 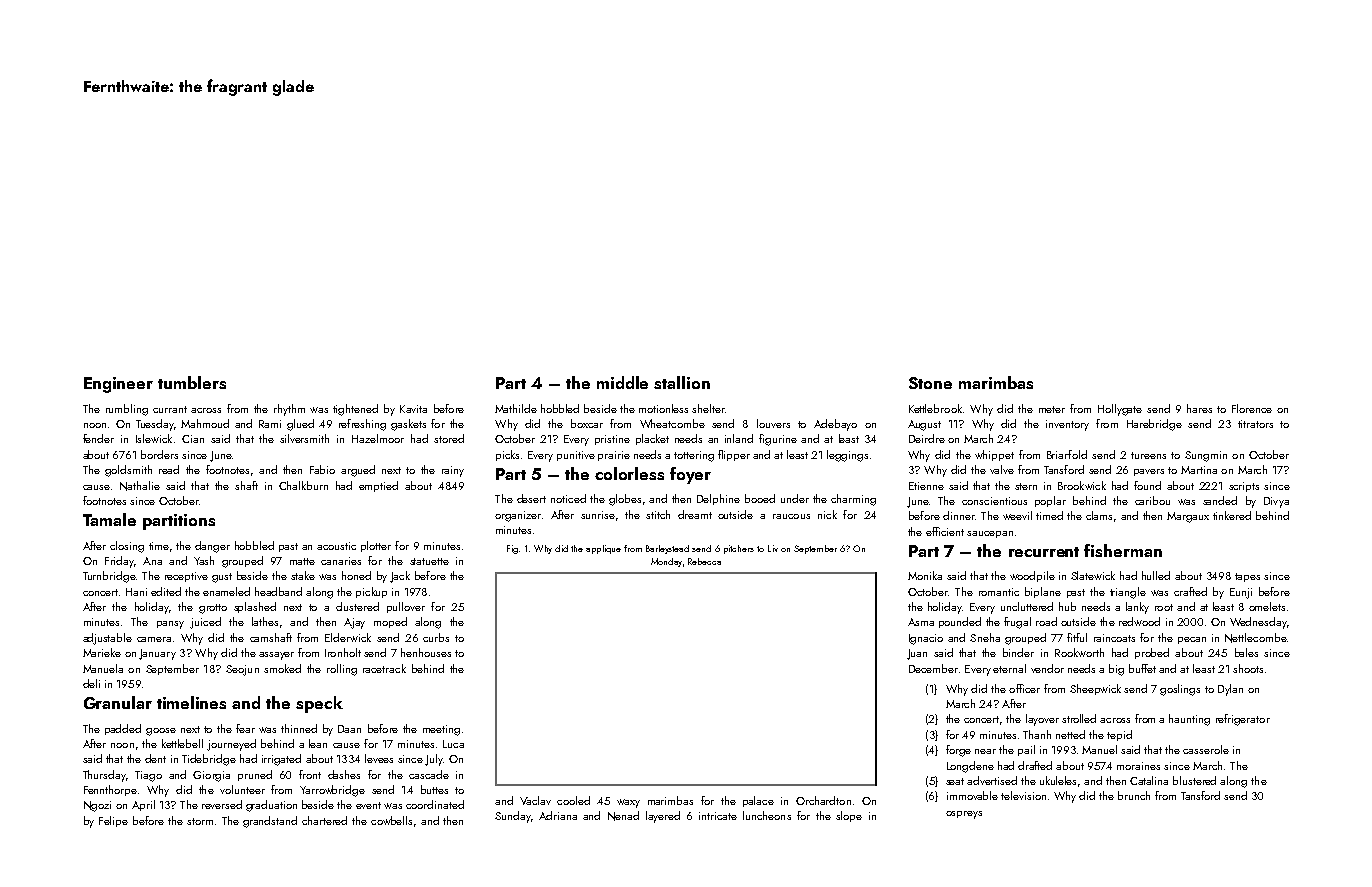 What do you see at coordinates (531, 498) in the screenshot?
I see `desert` at bounding box center [531, 498].
